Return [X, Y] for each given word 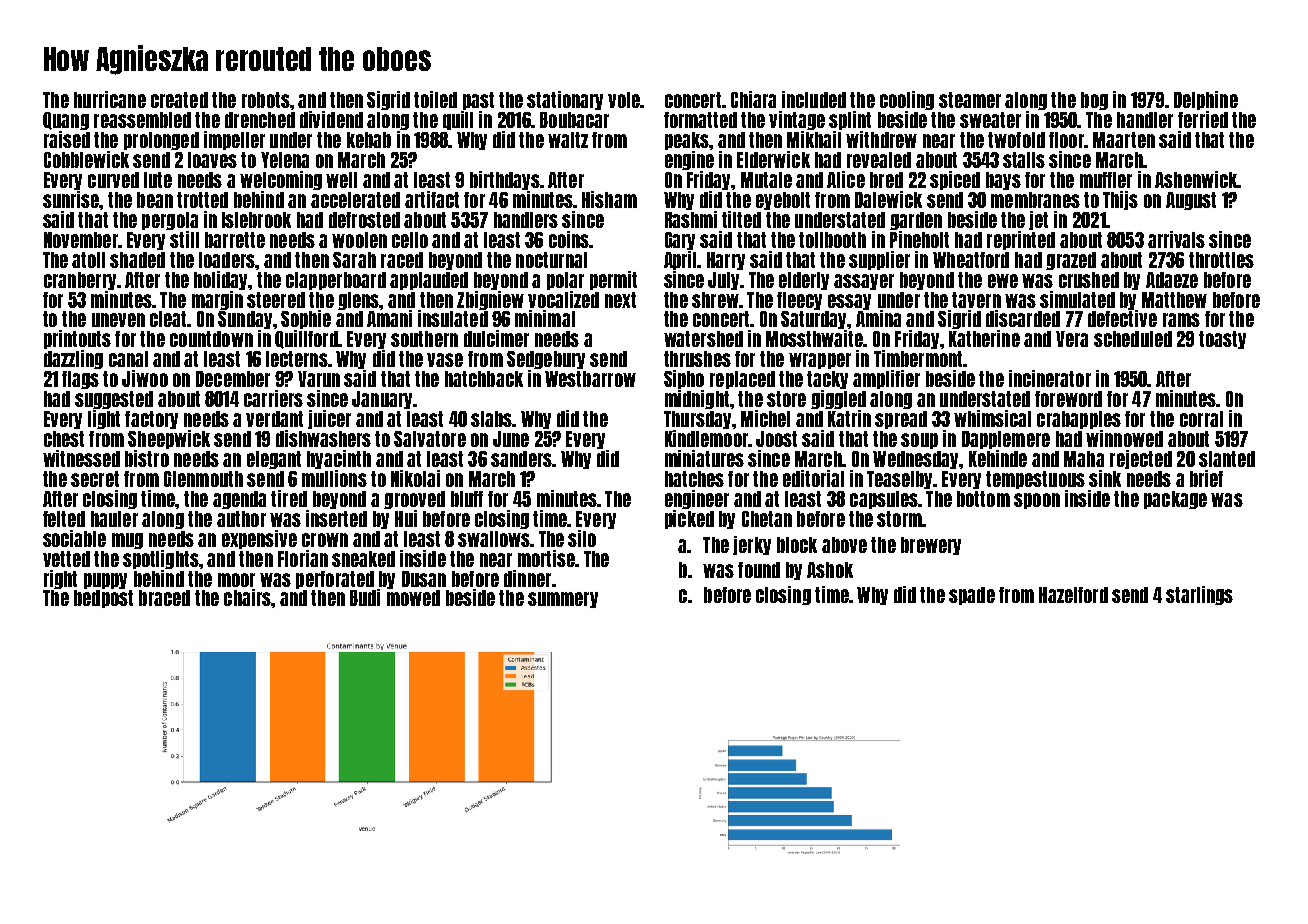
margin [217, 300]
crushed [1089, 280]
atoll [88, 260]
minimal [545, 318]
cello [410, 240]
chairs [247, 597]
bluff [467, 499]
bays [1003, 181]
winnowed [1124, 438]
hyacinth [339, 459]
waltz [568, 140]
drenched [260, 120]
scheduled [1133, 339]
